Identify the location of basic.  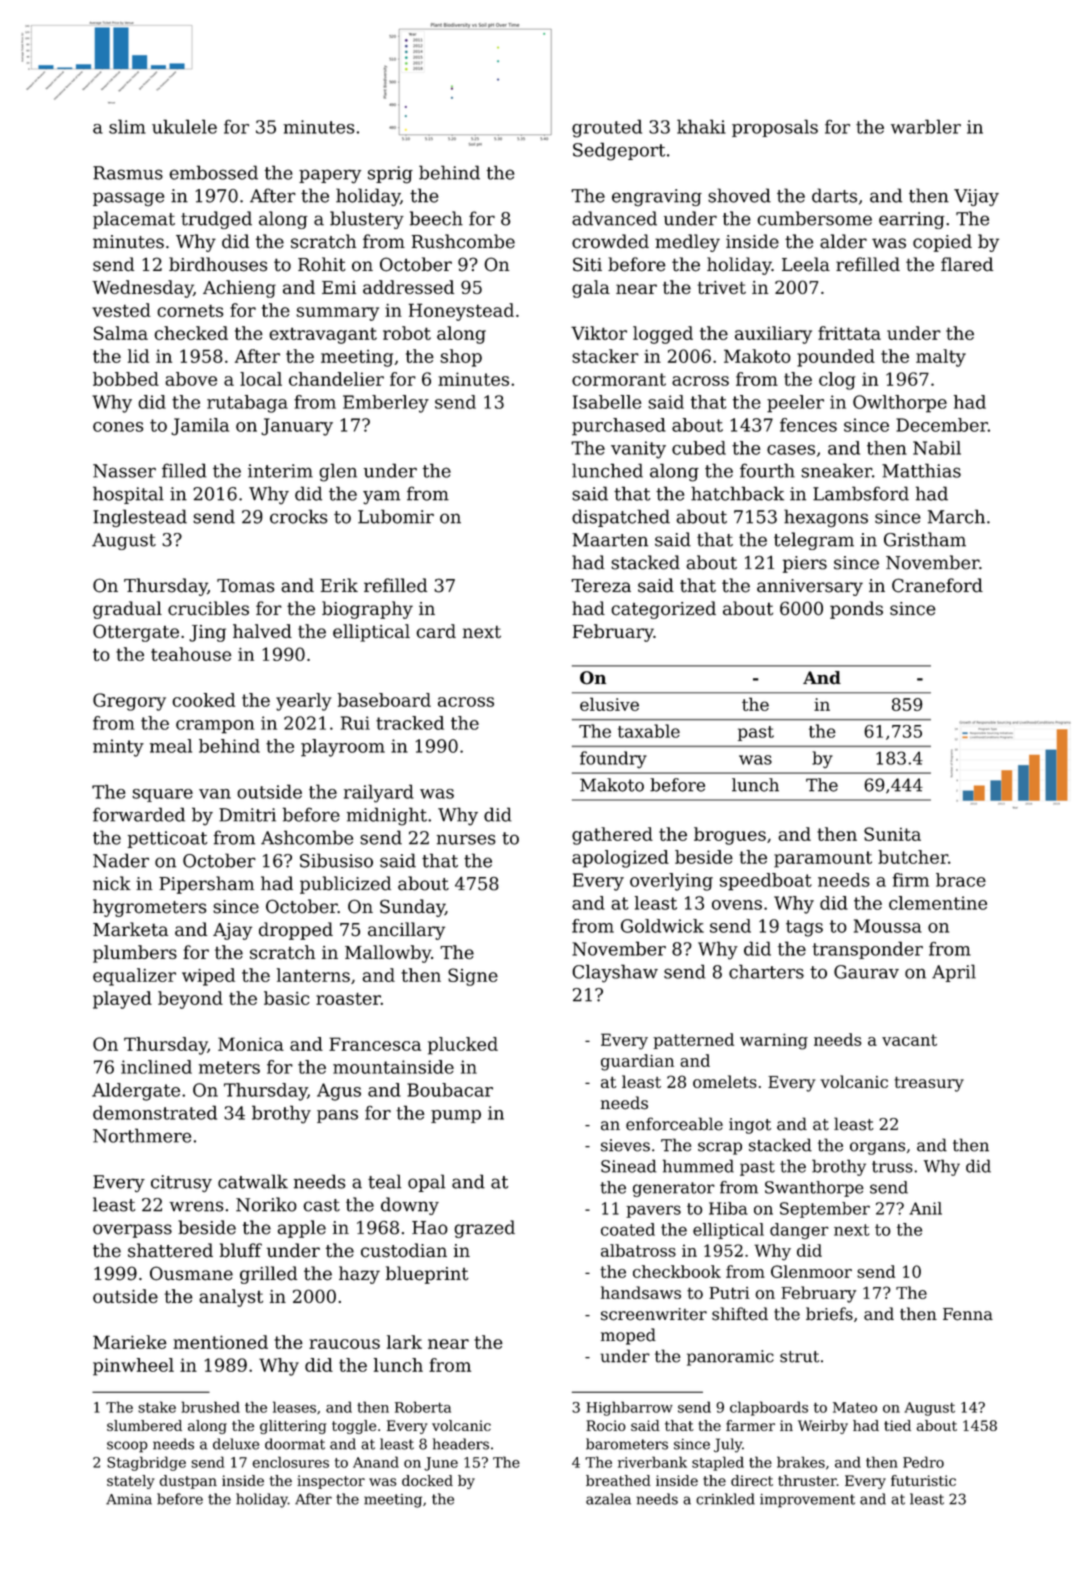
(286, 998).
